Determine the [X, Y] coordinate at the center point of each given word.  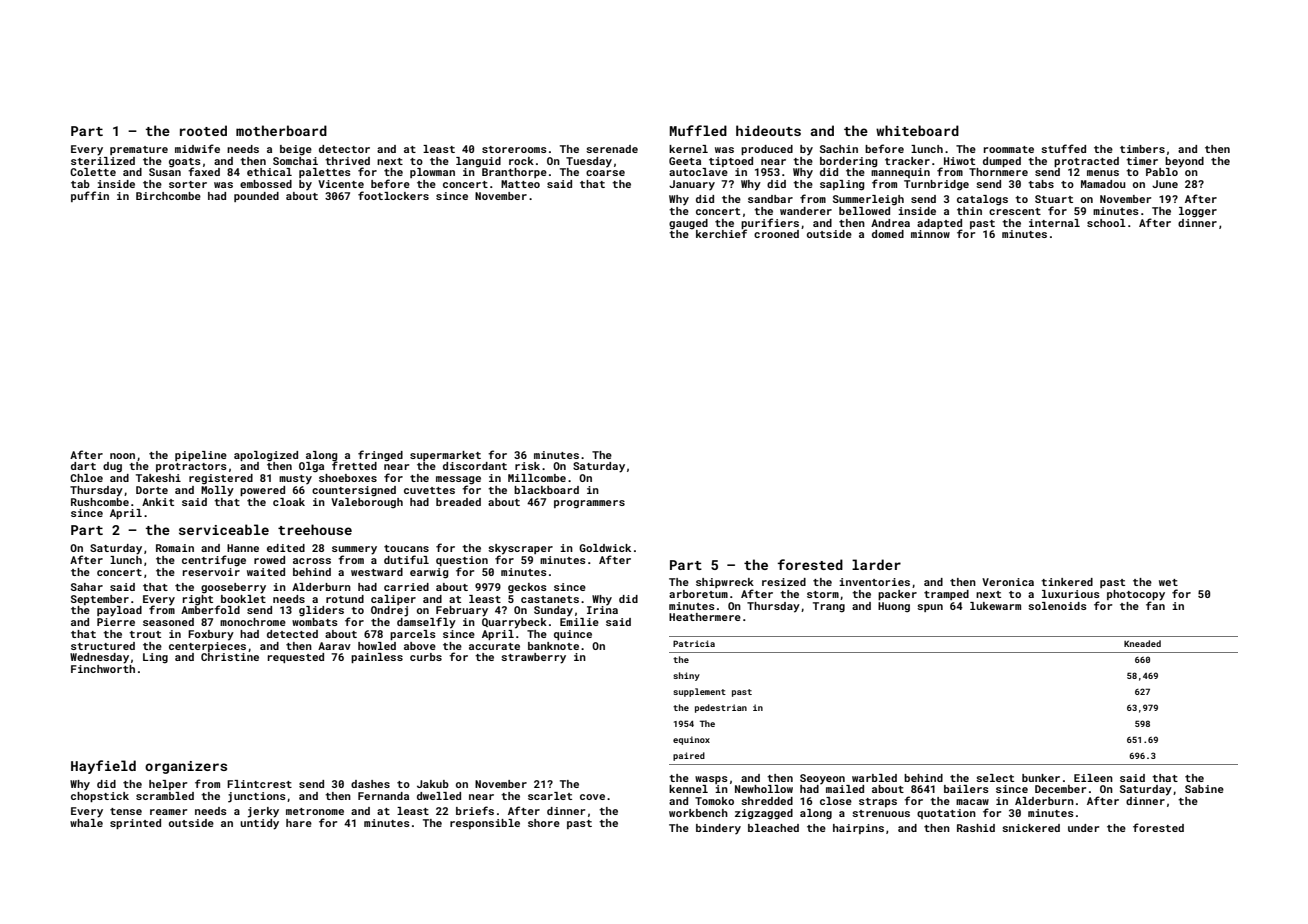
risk [527, 466]
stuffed [1063, 148]
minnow [930, 234]
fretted [354, 465]
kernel [688, 149]
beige [296, 150]
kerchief [721, 234]
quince [573, 635]
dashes [370, 784]
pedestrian [721, 708]
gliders [321, 611]
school [1106, 223]
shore [544, 823]
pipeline [201, 456]
